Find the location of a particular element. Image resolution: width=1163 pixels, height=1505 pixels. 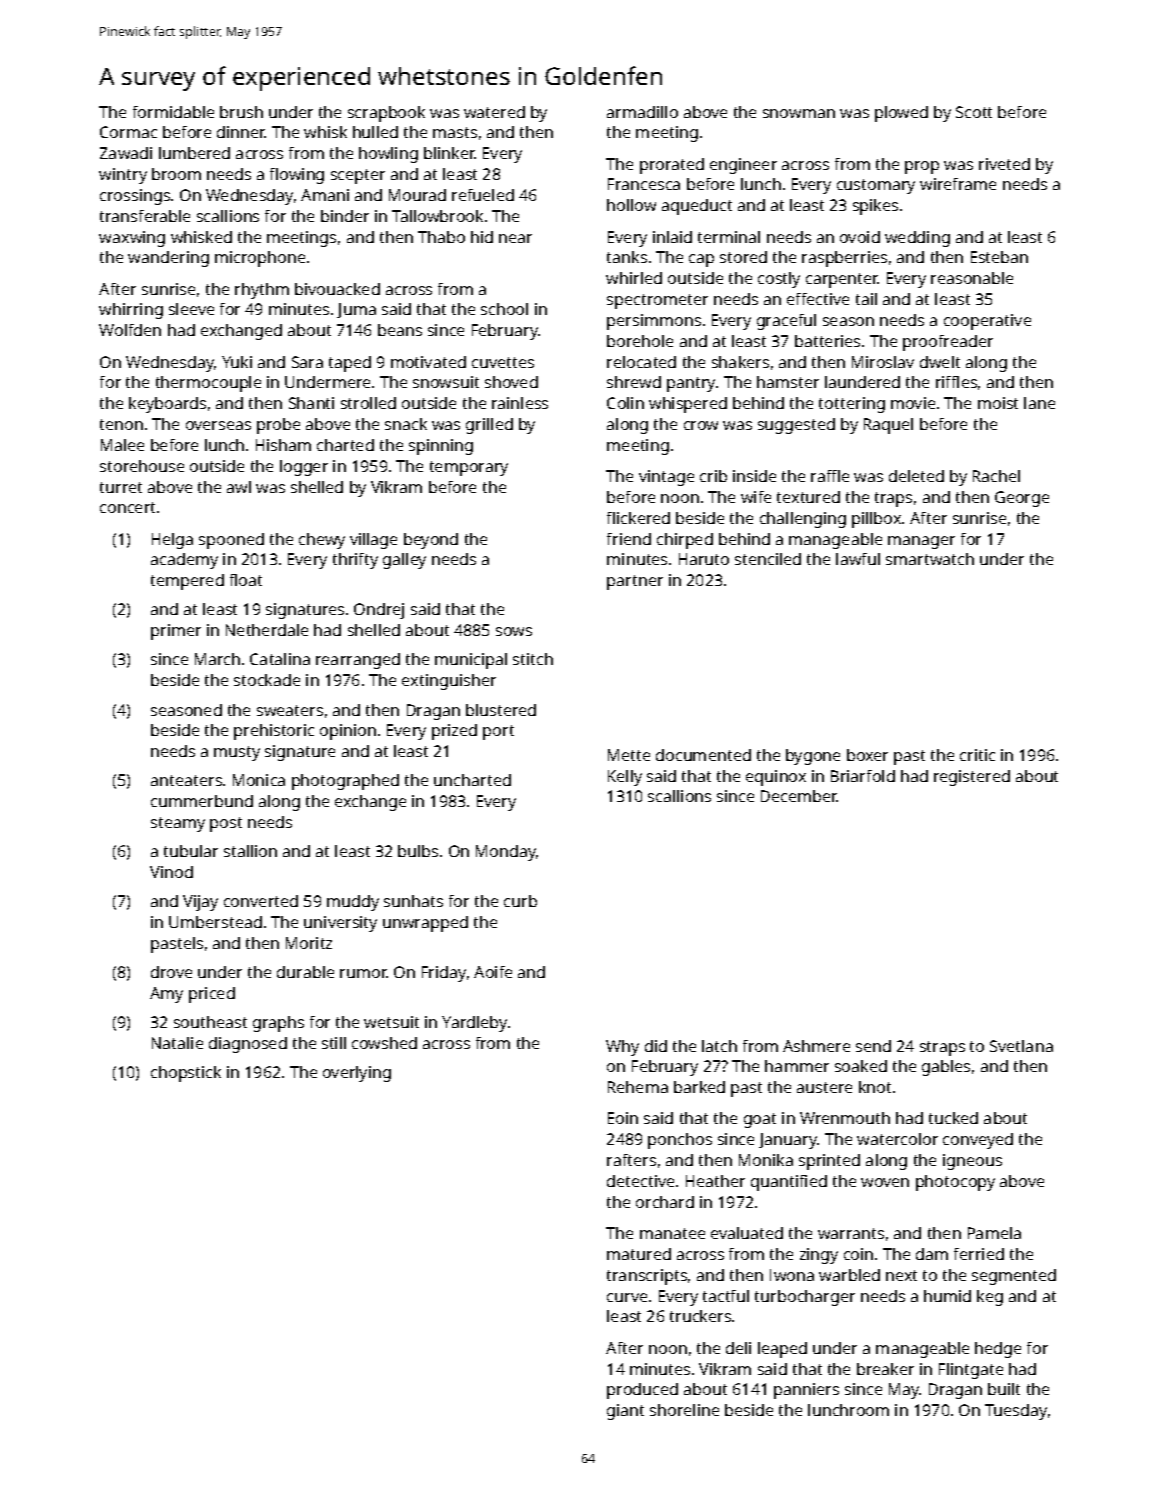

converted is located at coordinates (261, 901).
